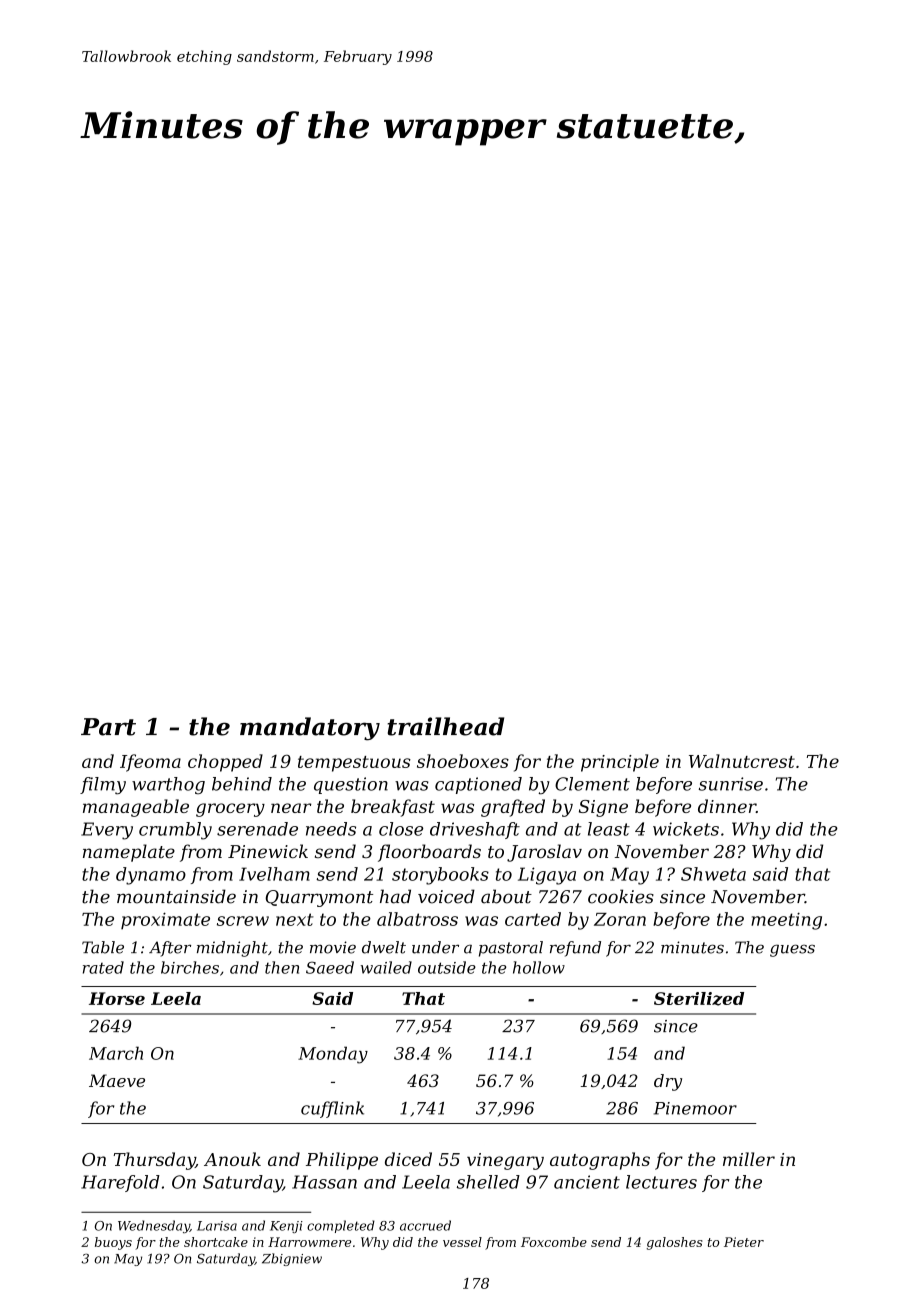 The image size is (924, 1314). Describe the element at coordinates (117, 1080) in the screenshot. I see `Maeve` at that location.
